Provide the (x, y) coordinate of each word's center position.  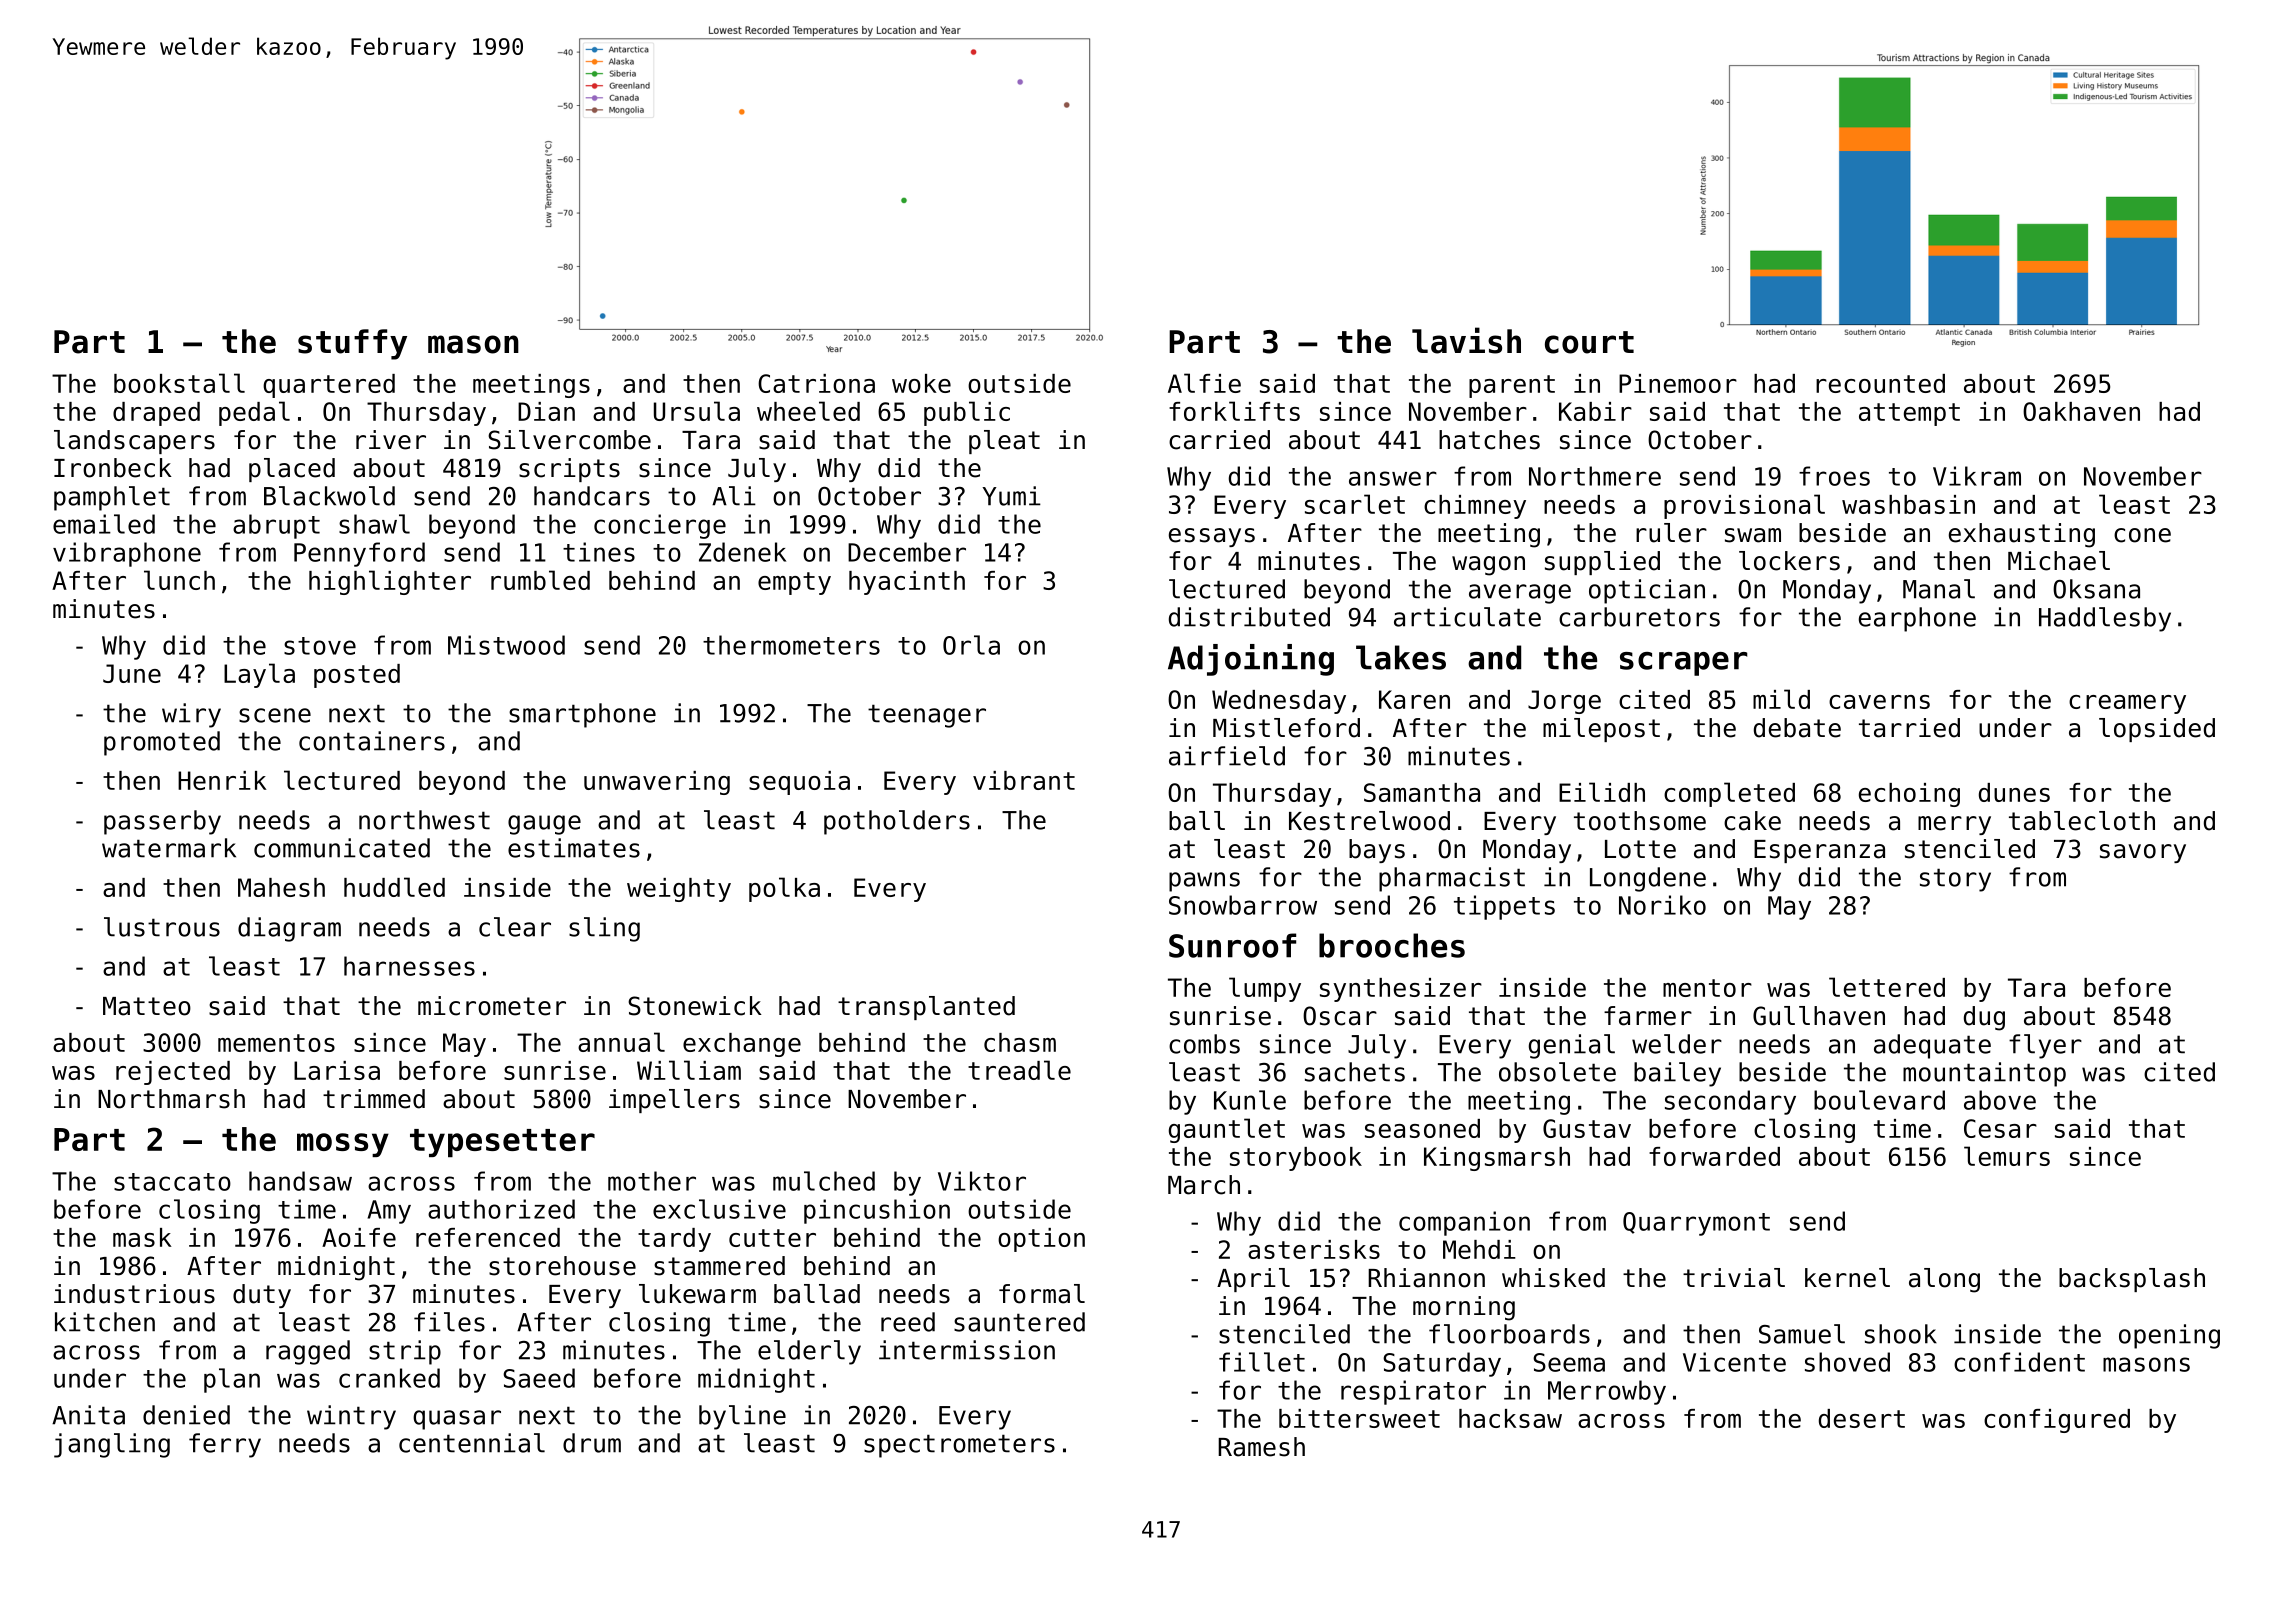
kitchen (105, 1322)
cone (2142, 535)
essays (1212, 537)
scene (275, 715)
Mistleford (1286, 728)
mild (1781, 699)
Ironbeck (113, 468)
